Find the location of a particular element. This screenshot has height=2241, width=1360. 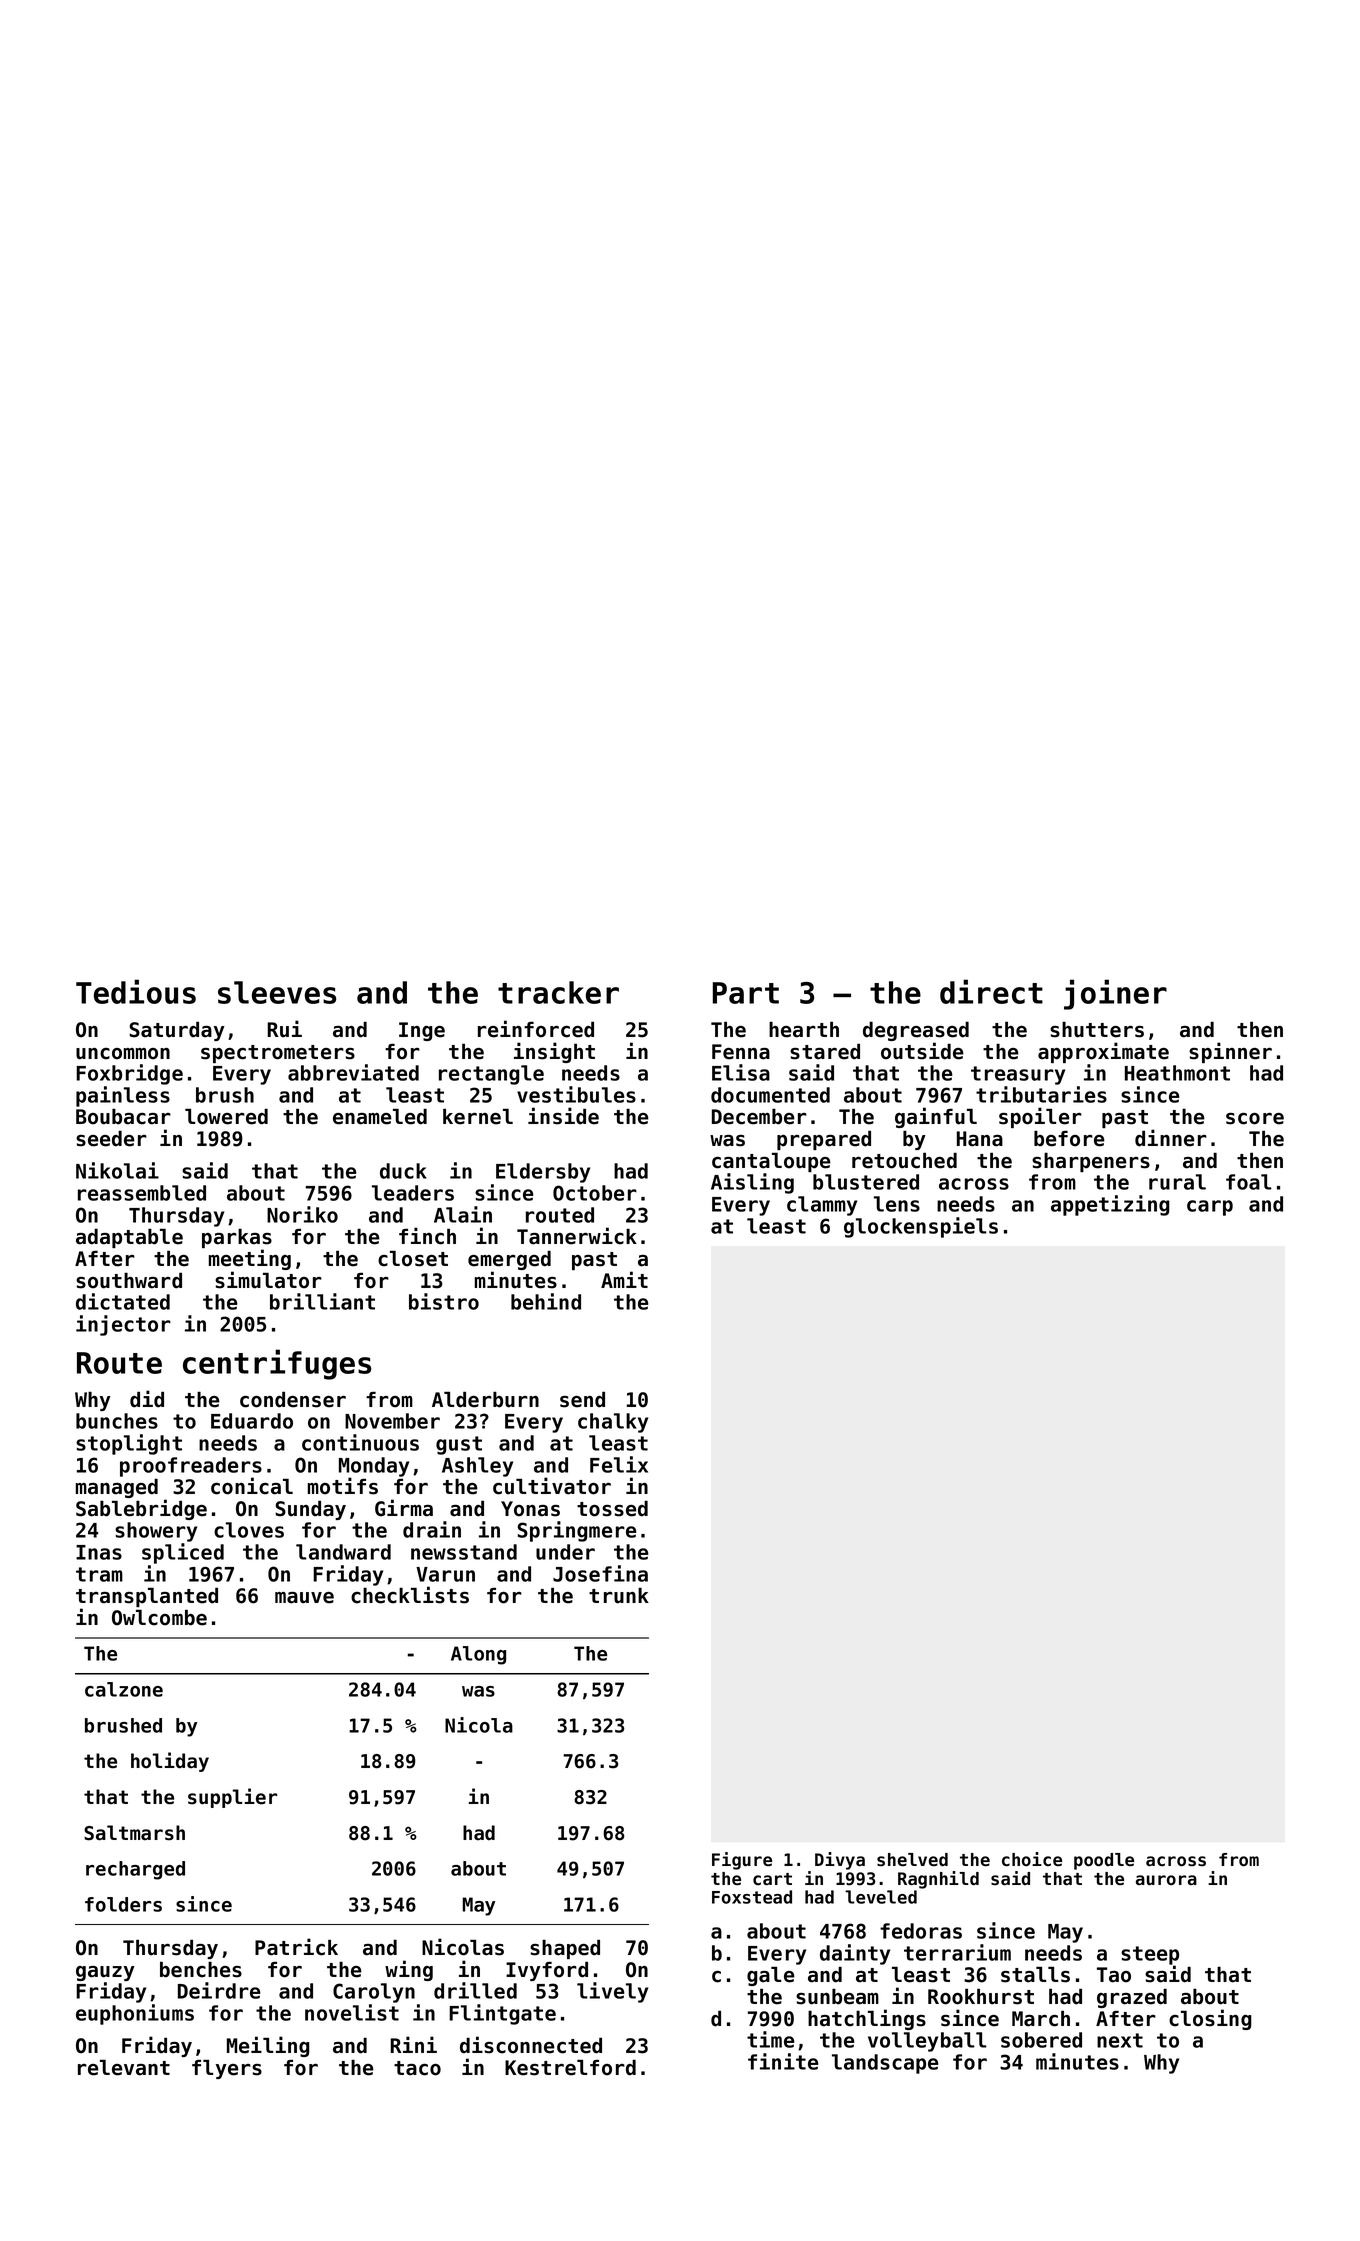

Along is located at coordinates (478, 1655).
